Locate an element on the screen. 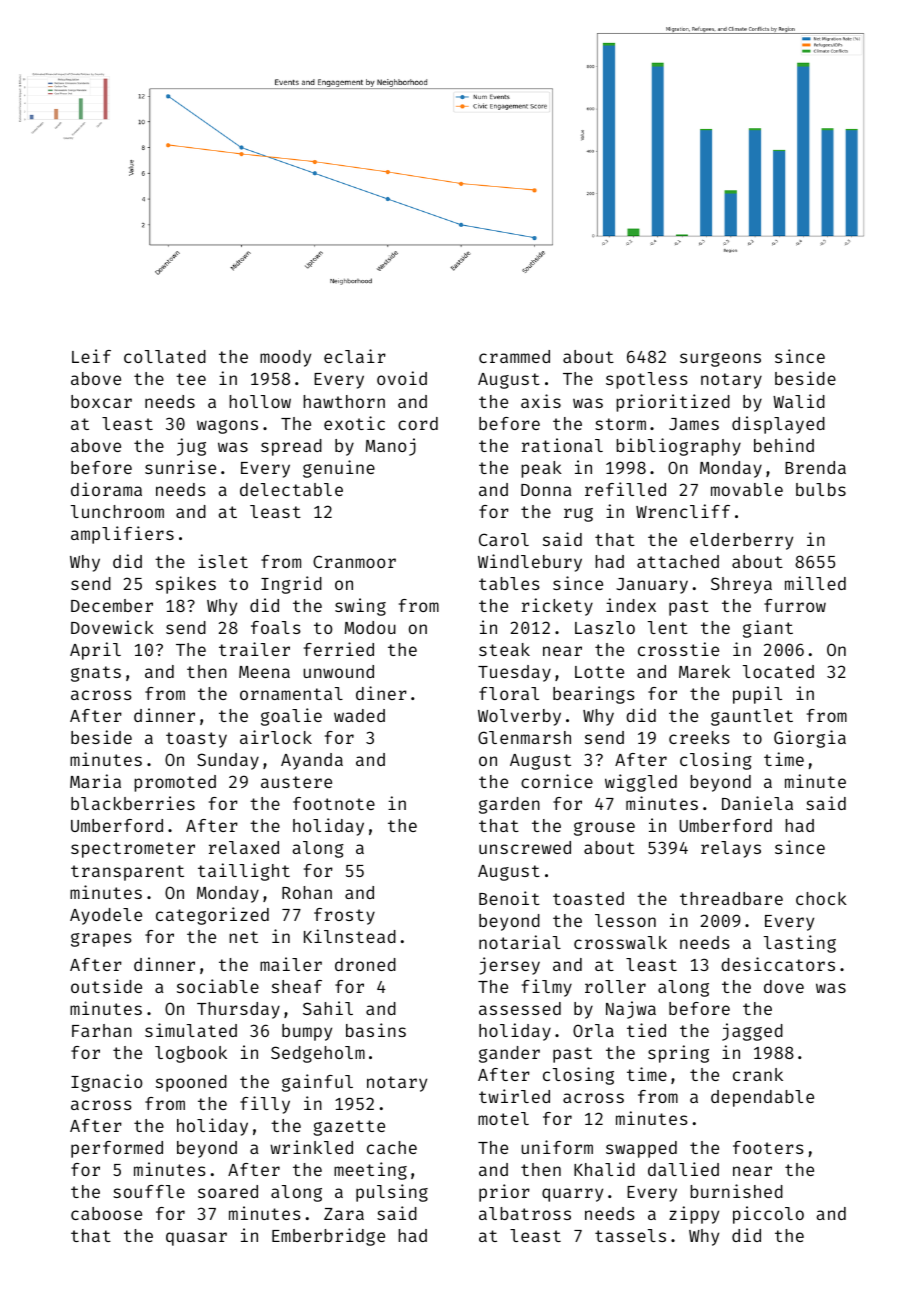 The image size is (924, 1314). jug is located at coordinates (191, 447).
